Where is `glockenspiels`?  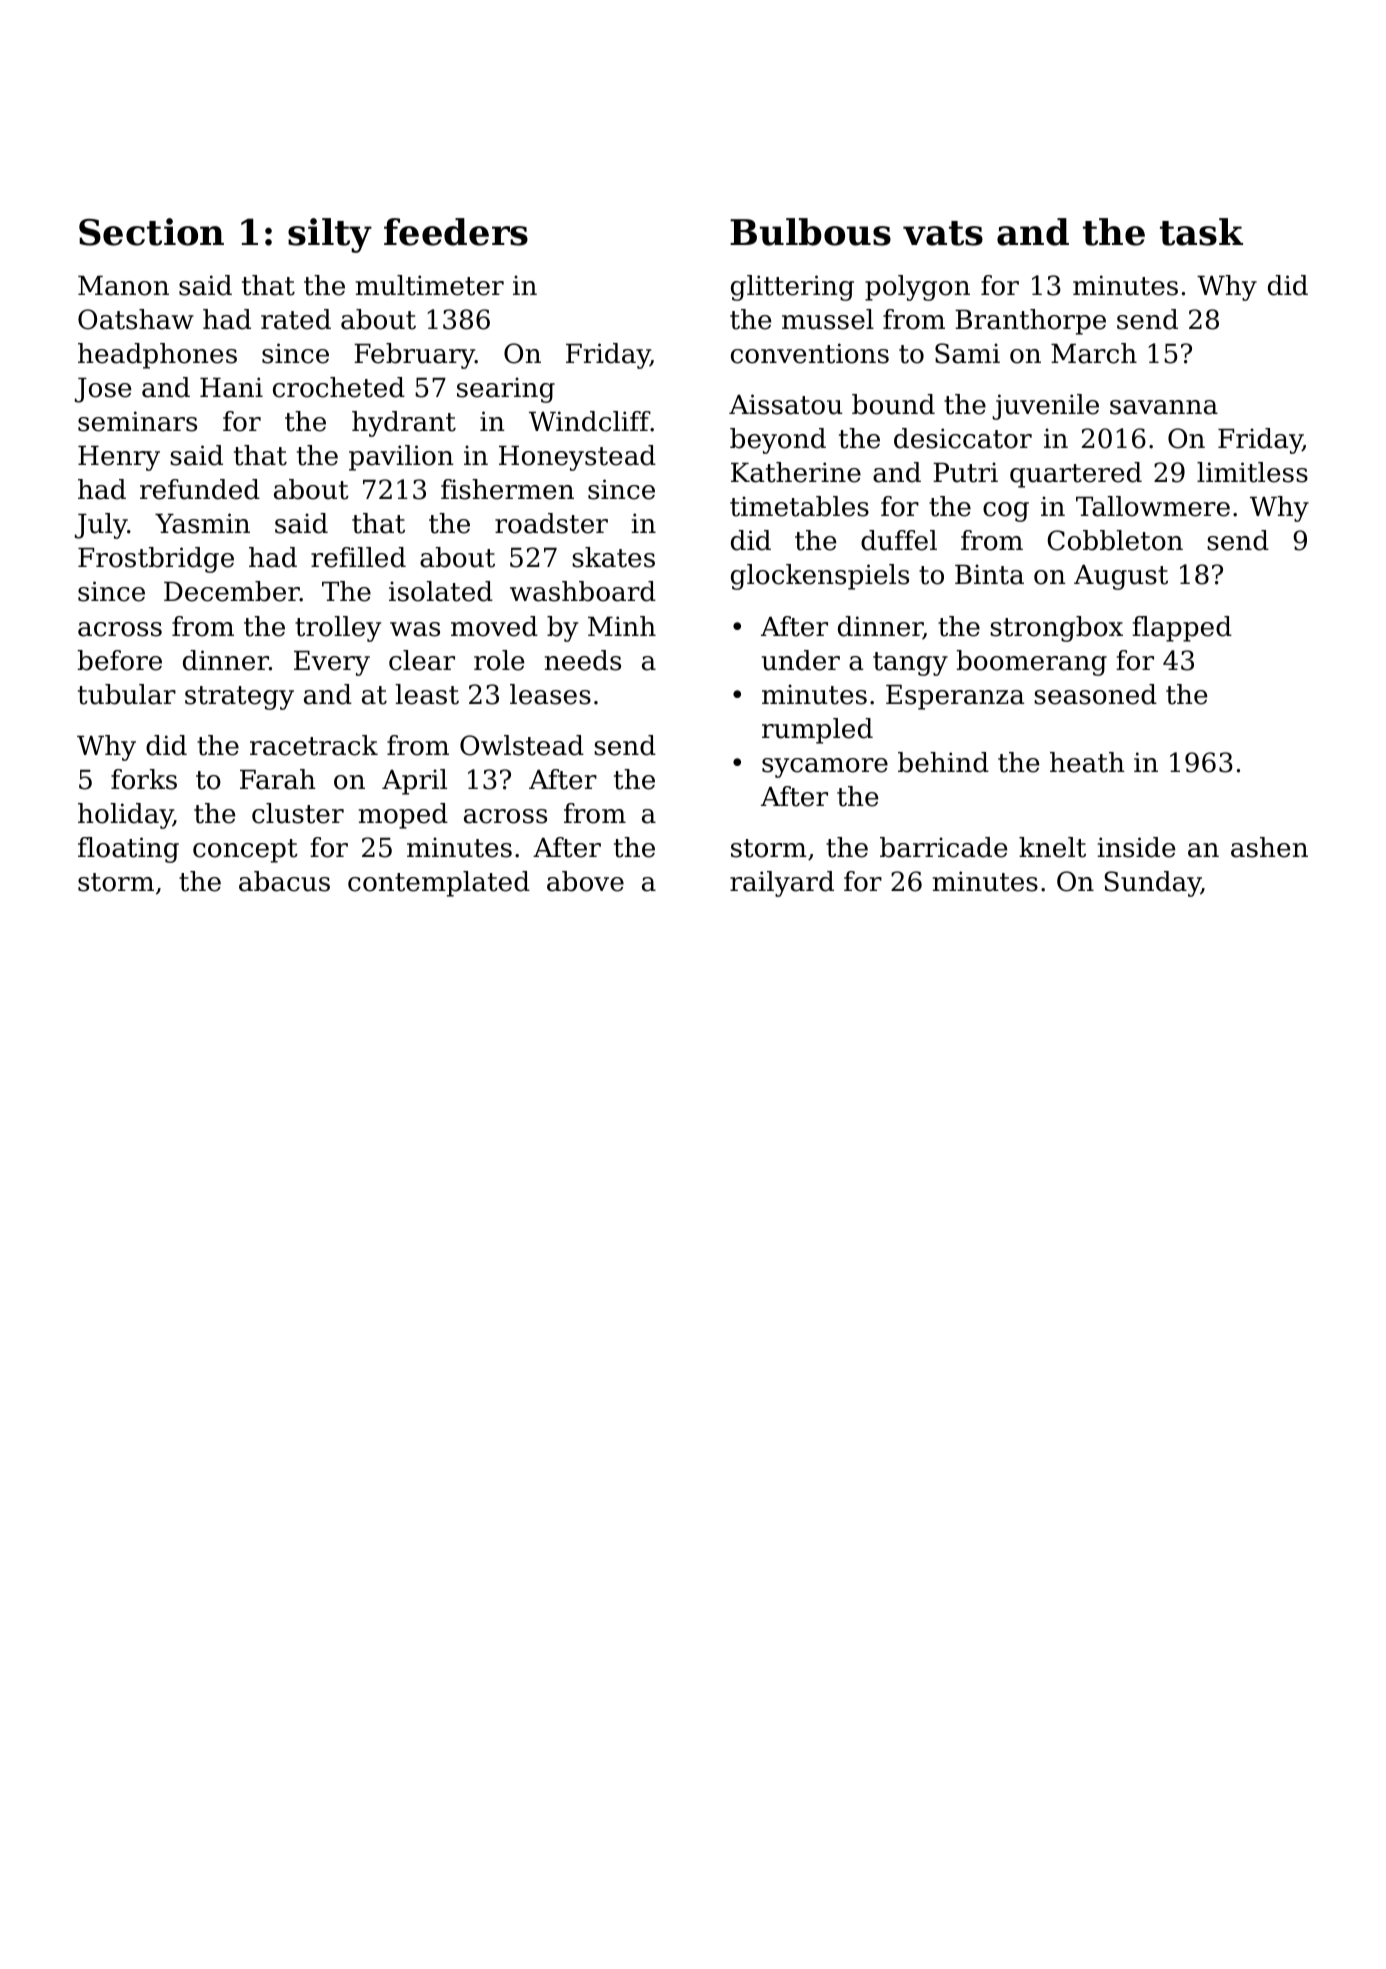 glockenspiels is located at coordinates (820, 577).
